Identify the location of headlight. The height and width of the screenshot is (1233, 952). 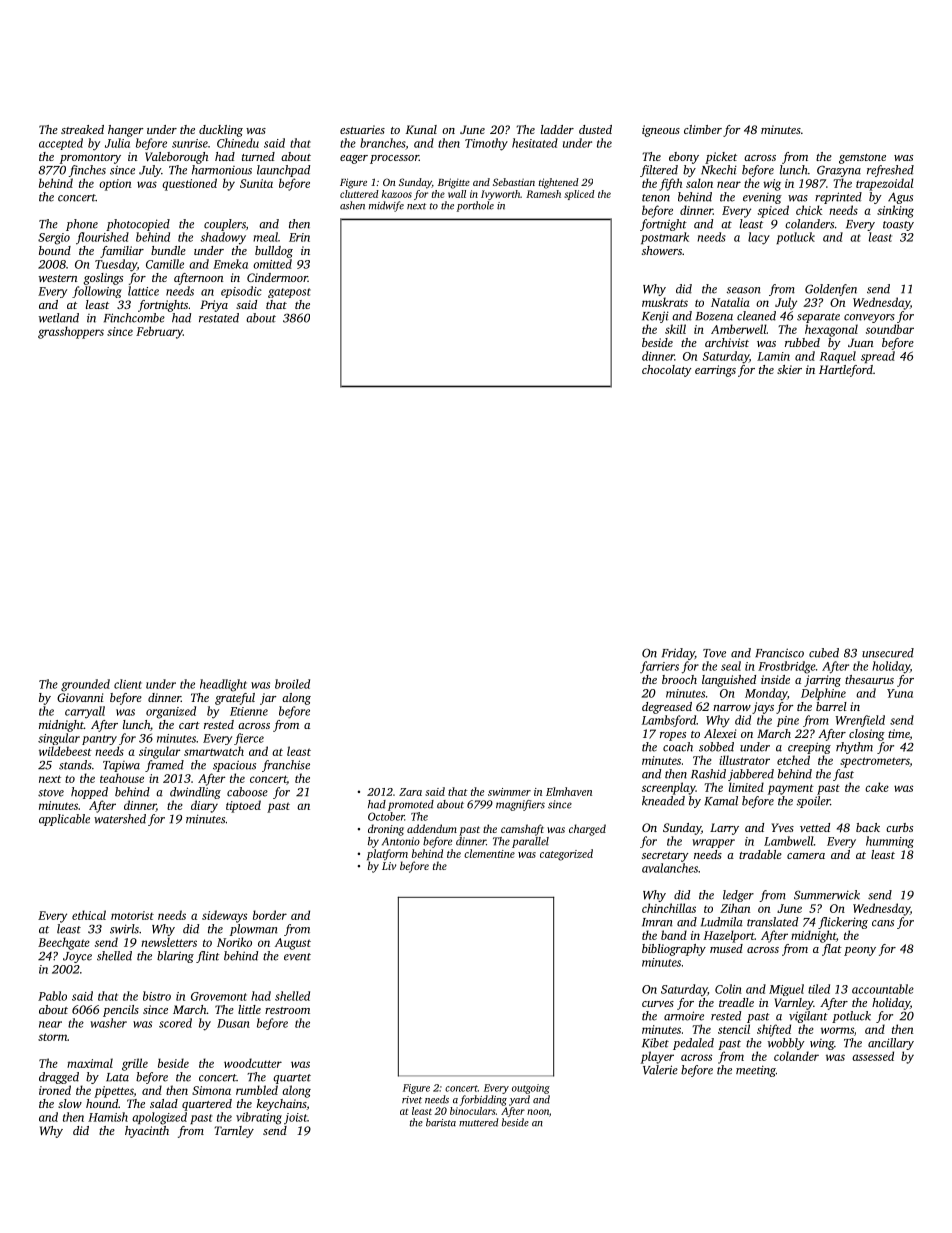
(223, 685).
